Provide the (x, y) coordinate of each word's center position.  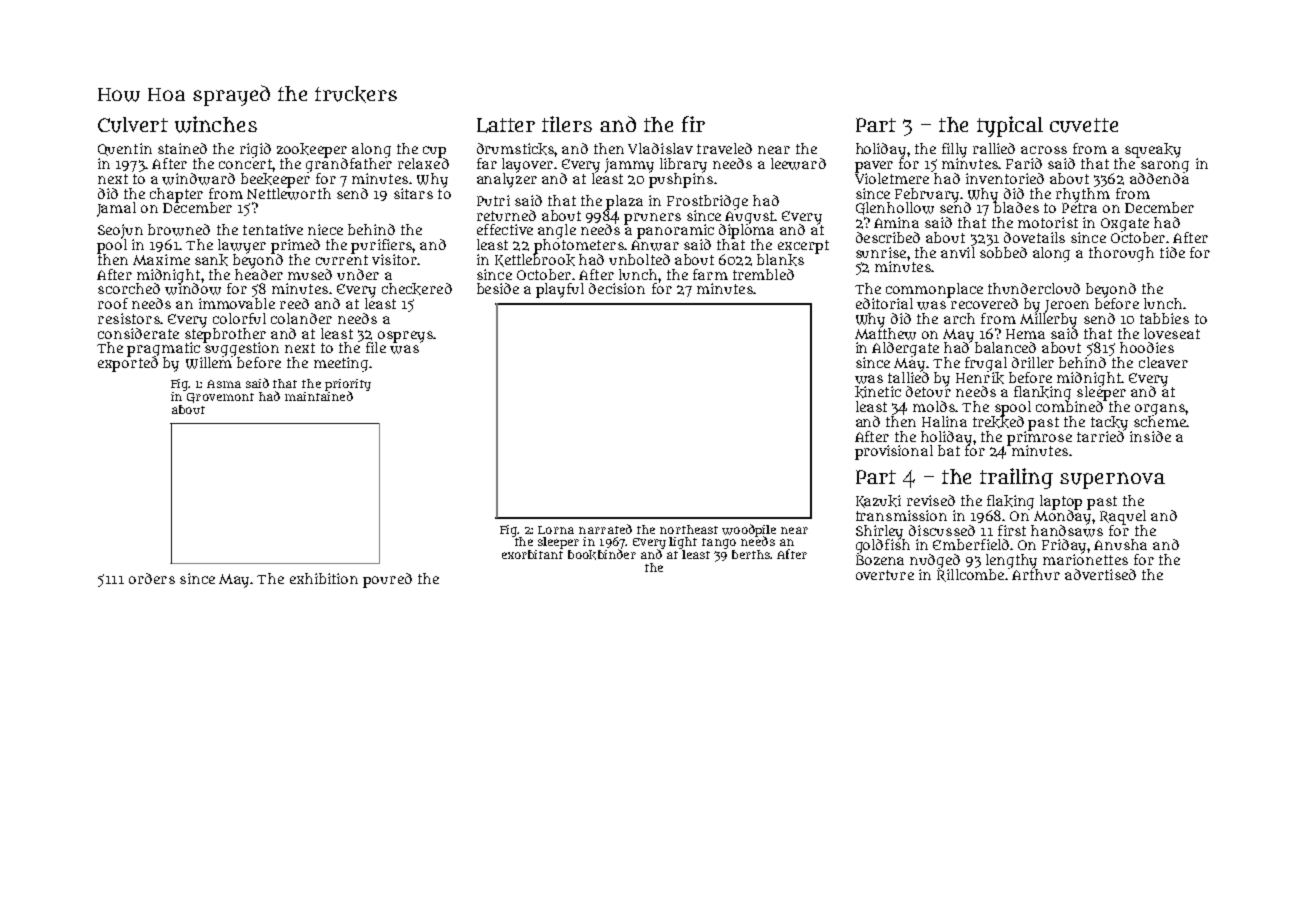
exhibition (324, 578)
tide (1172, 252)
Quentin (125, 149)
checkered (417, 289)
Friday (1065, 546)
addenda (1159, 178)
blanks (780, 260)
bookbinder (602, 554)
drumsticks (516, 149)
